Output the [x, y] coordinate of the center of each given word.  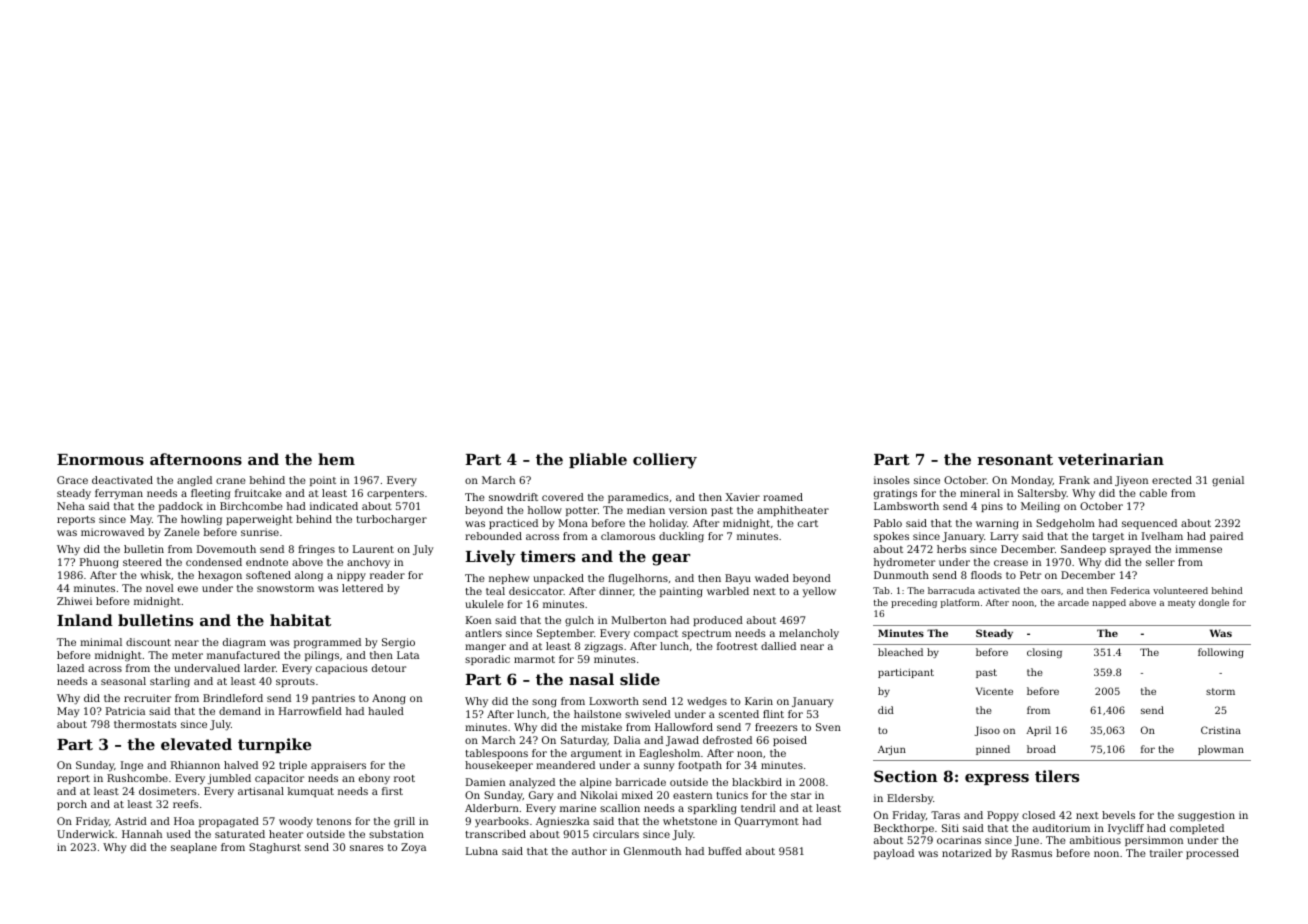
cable [1153, 493]
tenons [334, 821]
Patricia [125, 711]
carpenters [395, 494]
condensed [214, 562]
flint [773, 714]
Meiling [1040, 507]
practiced [513, 524]
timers [547, 556]
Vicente [994, 691]
